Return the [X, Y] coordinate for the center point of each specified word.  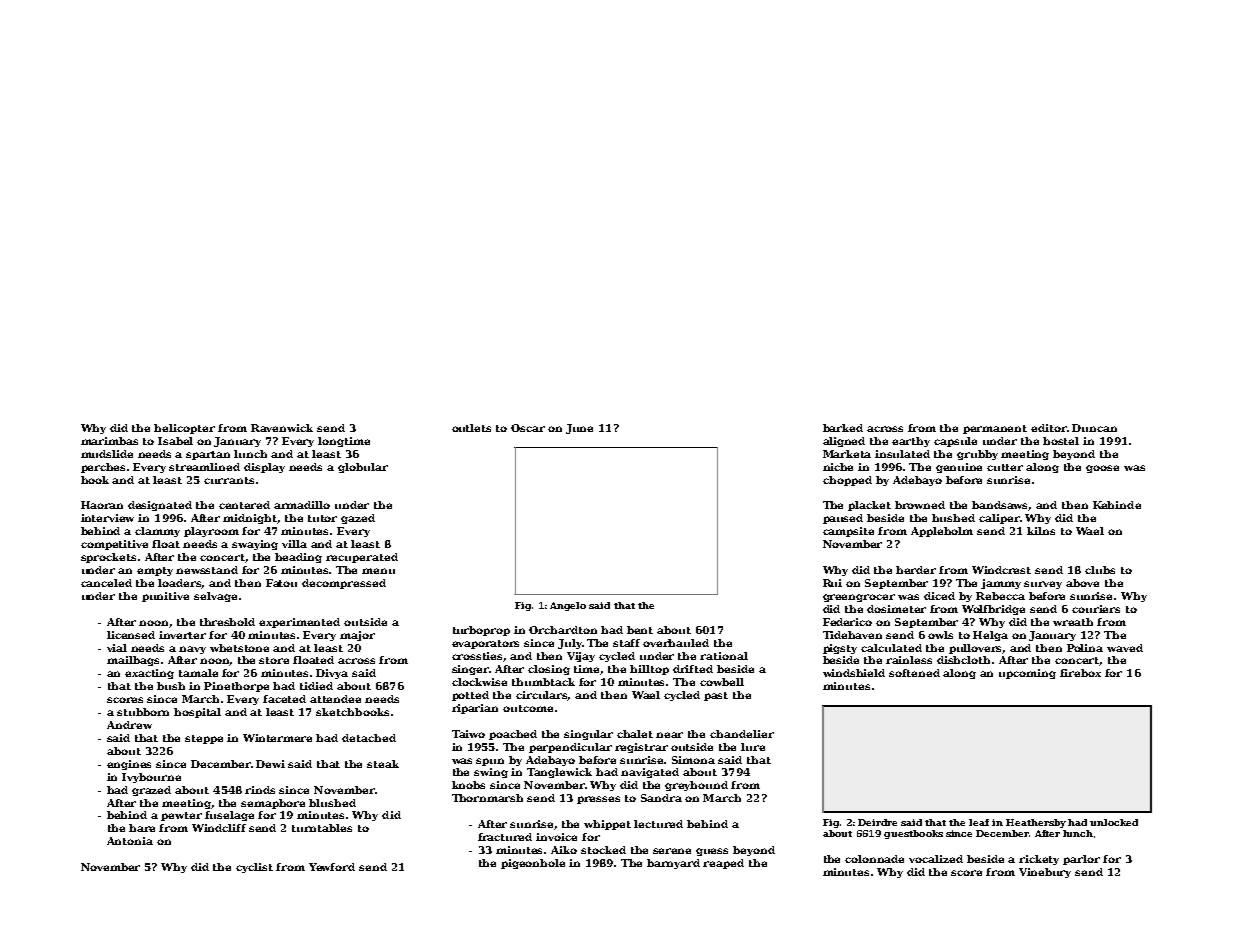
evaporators [485, 644]
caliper [999, 519]
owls [940, 635]
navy [192, 650]
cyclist [254, 868]
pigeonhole [533, 864]
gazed [358, 519]
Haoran [102, 505]
